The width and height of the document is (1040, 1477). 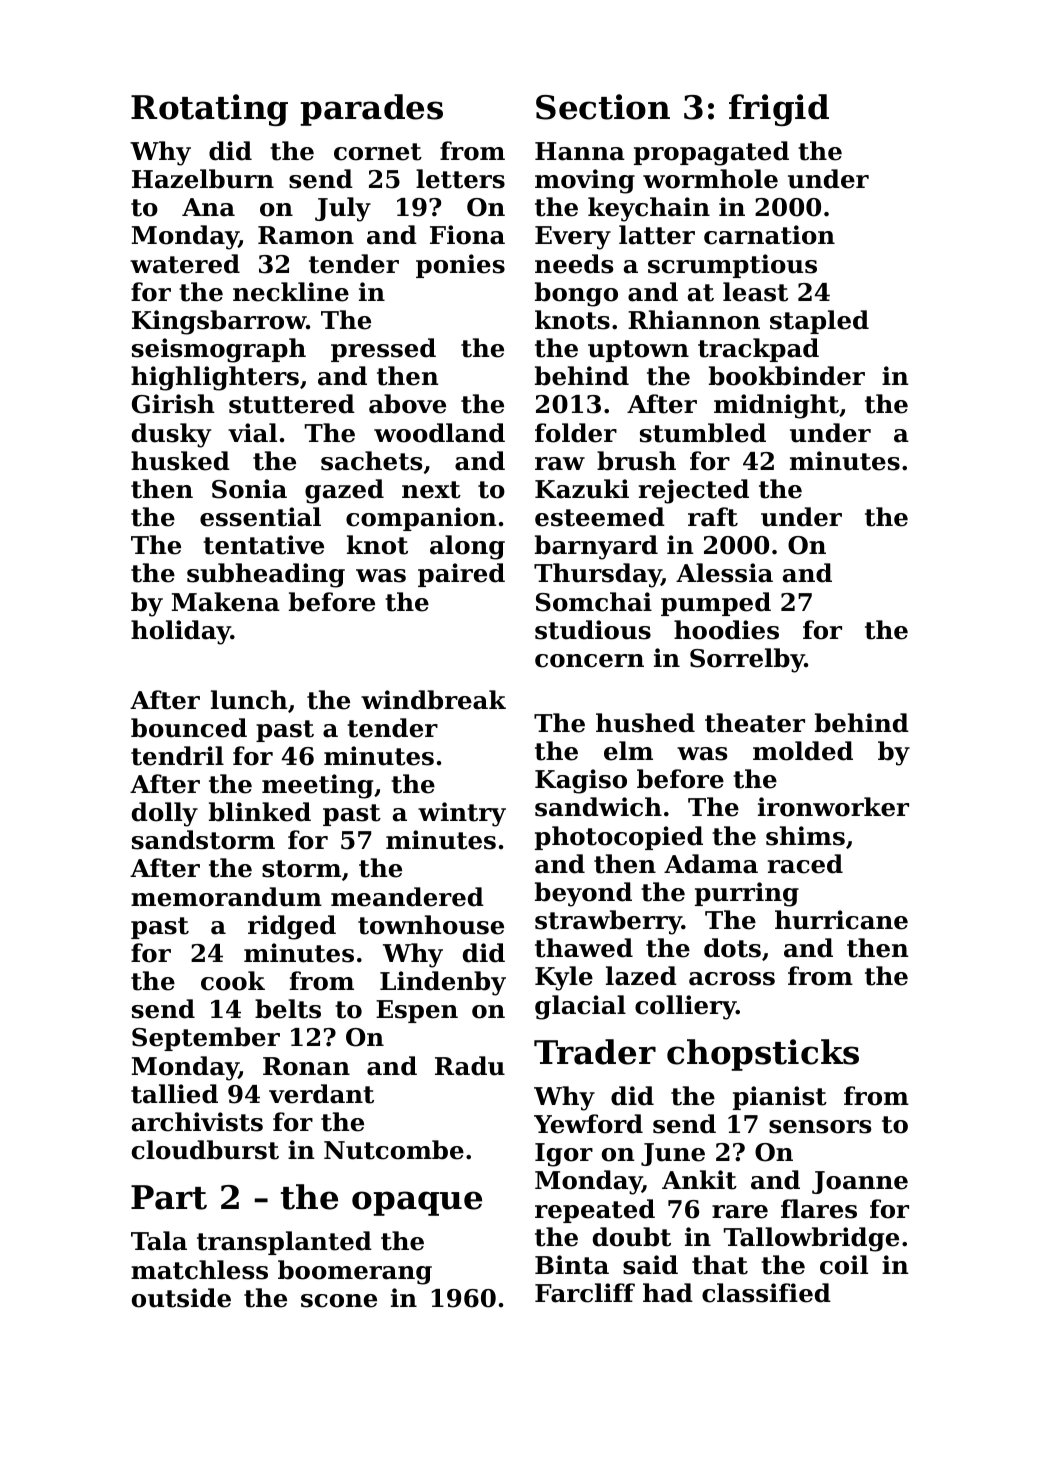 I want to click on blinked, so click(x=260, y=812).
